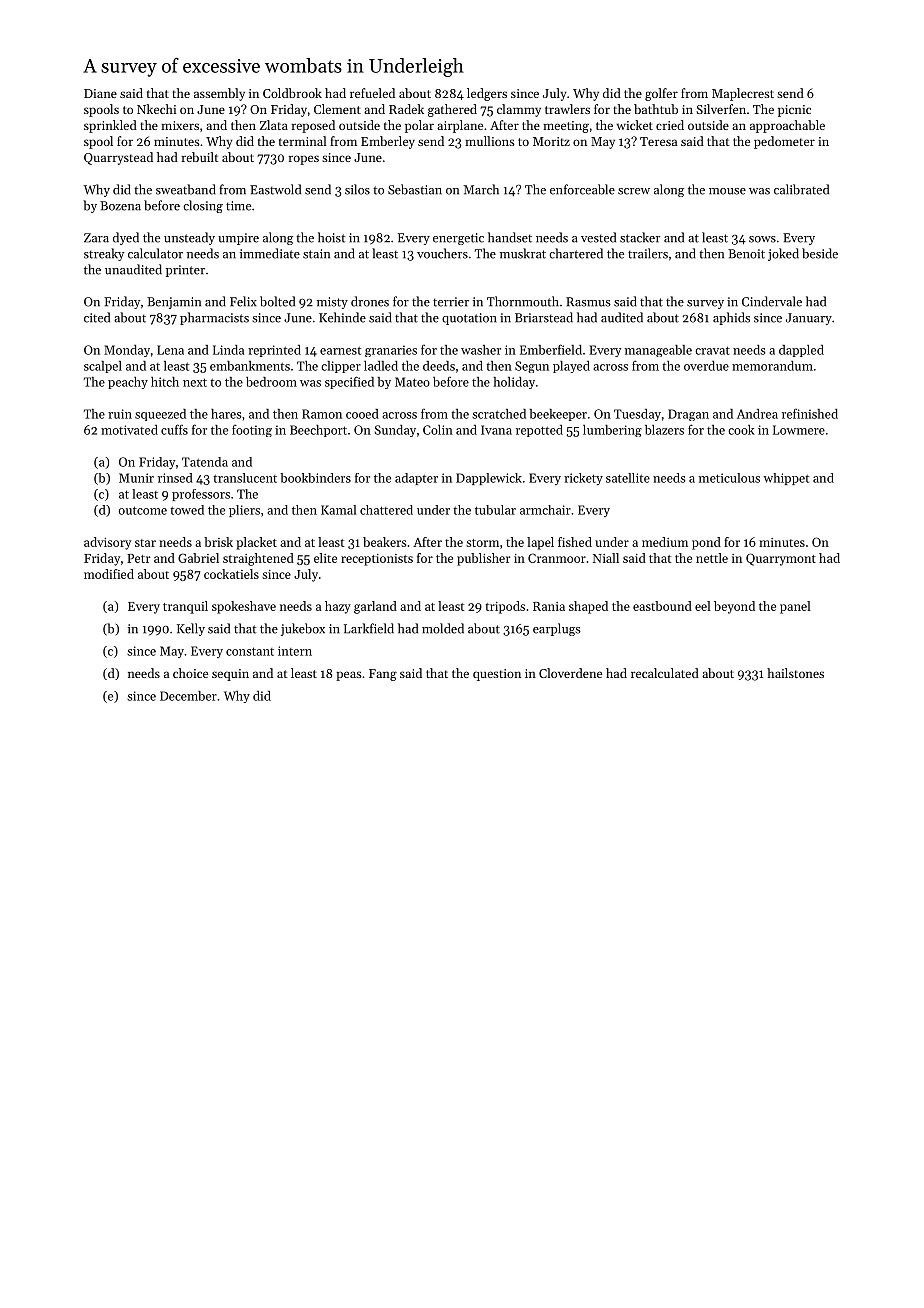 This screenshot has width=924, height=1308. What do you see at coordinates (743, 94) in the screenshot?
I see `Maplecrest` at bounding box center [743, 94].
